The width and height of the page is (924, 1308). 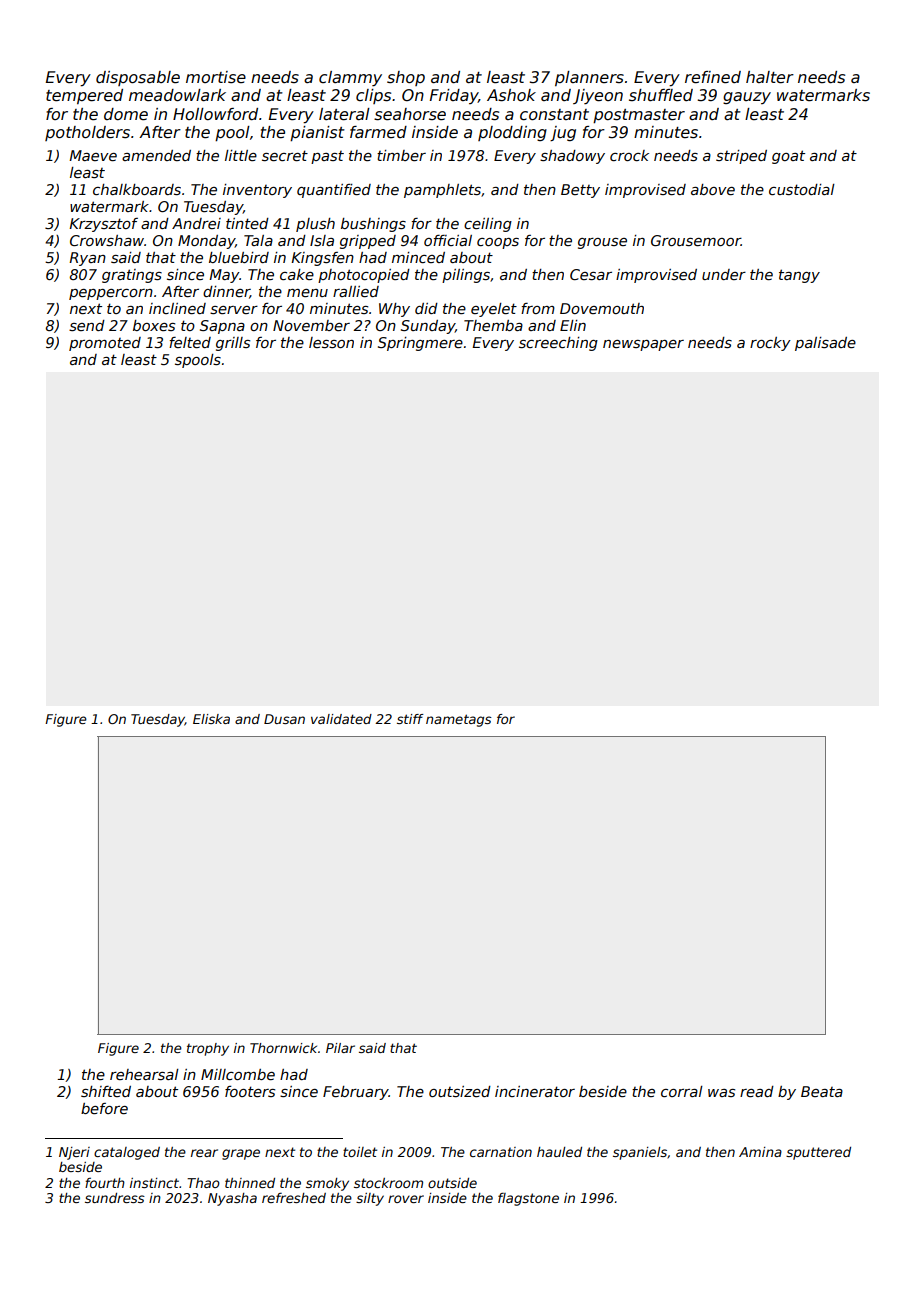 I want to click on flagstone, so click(x=528, y=1199).
